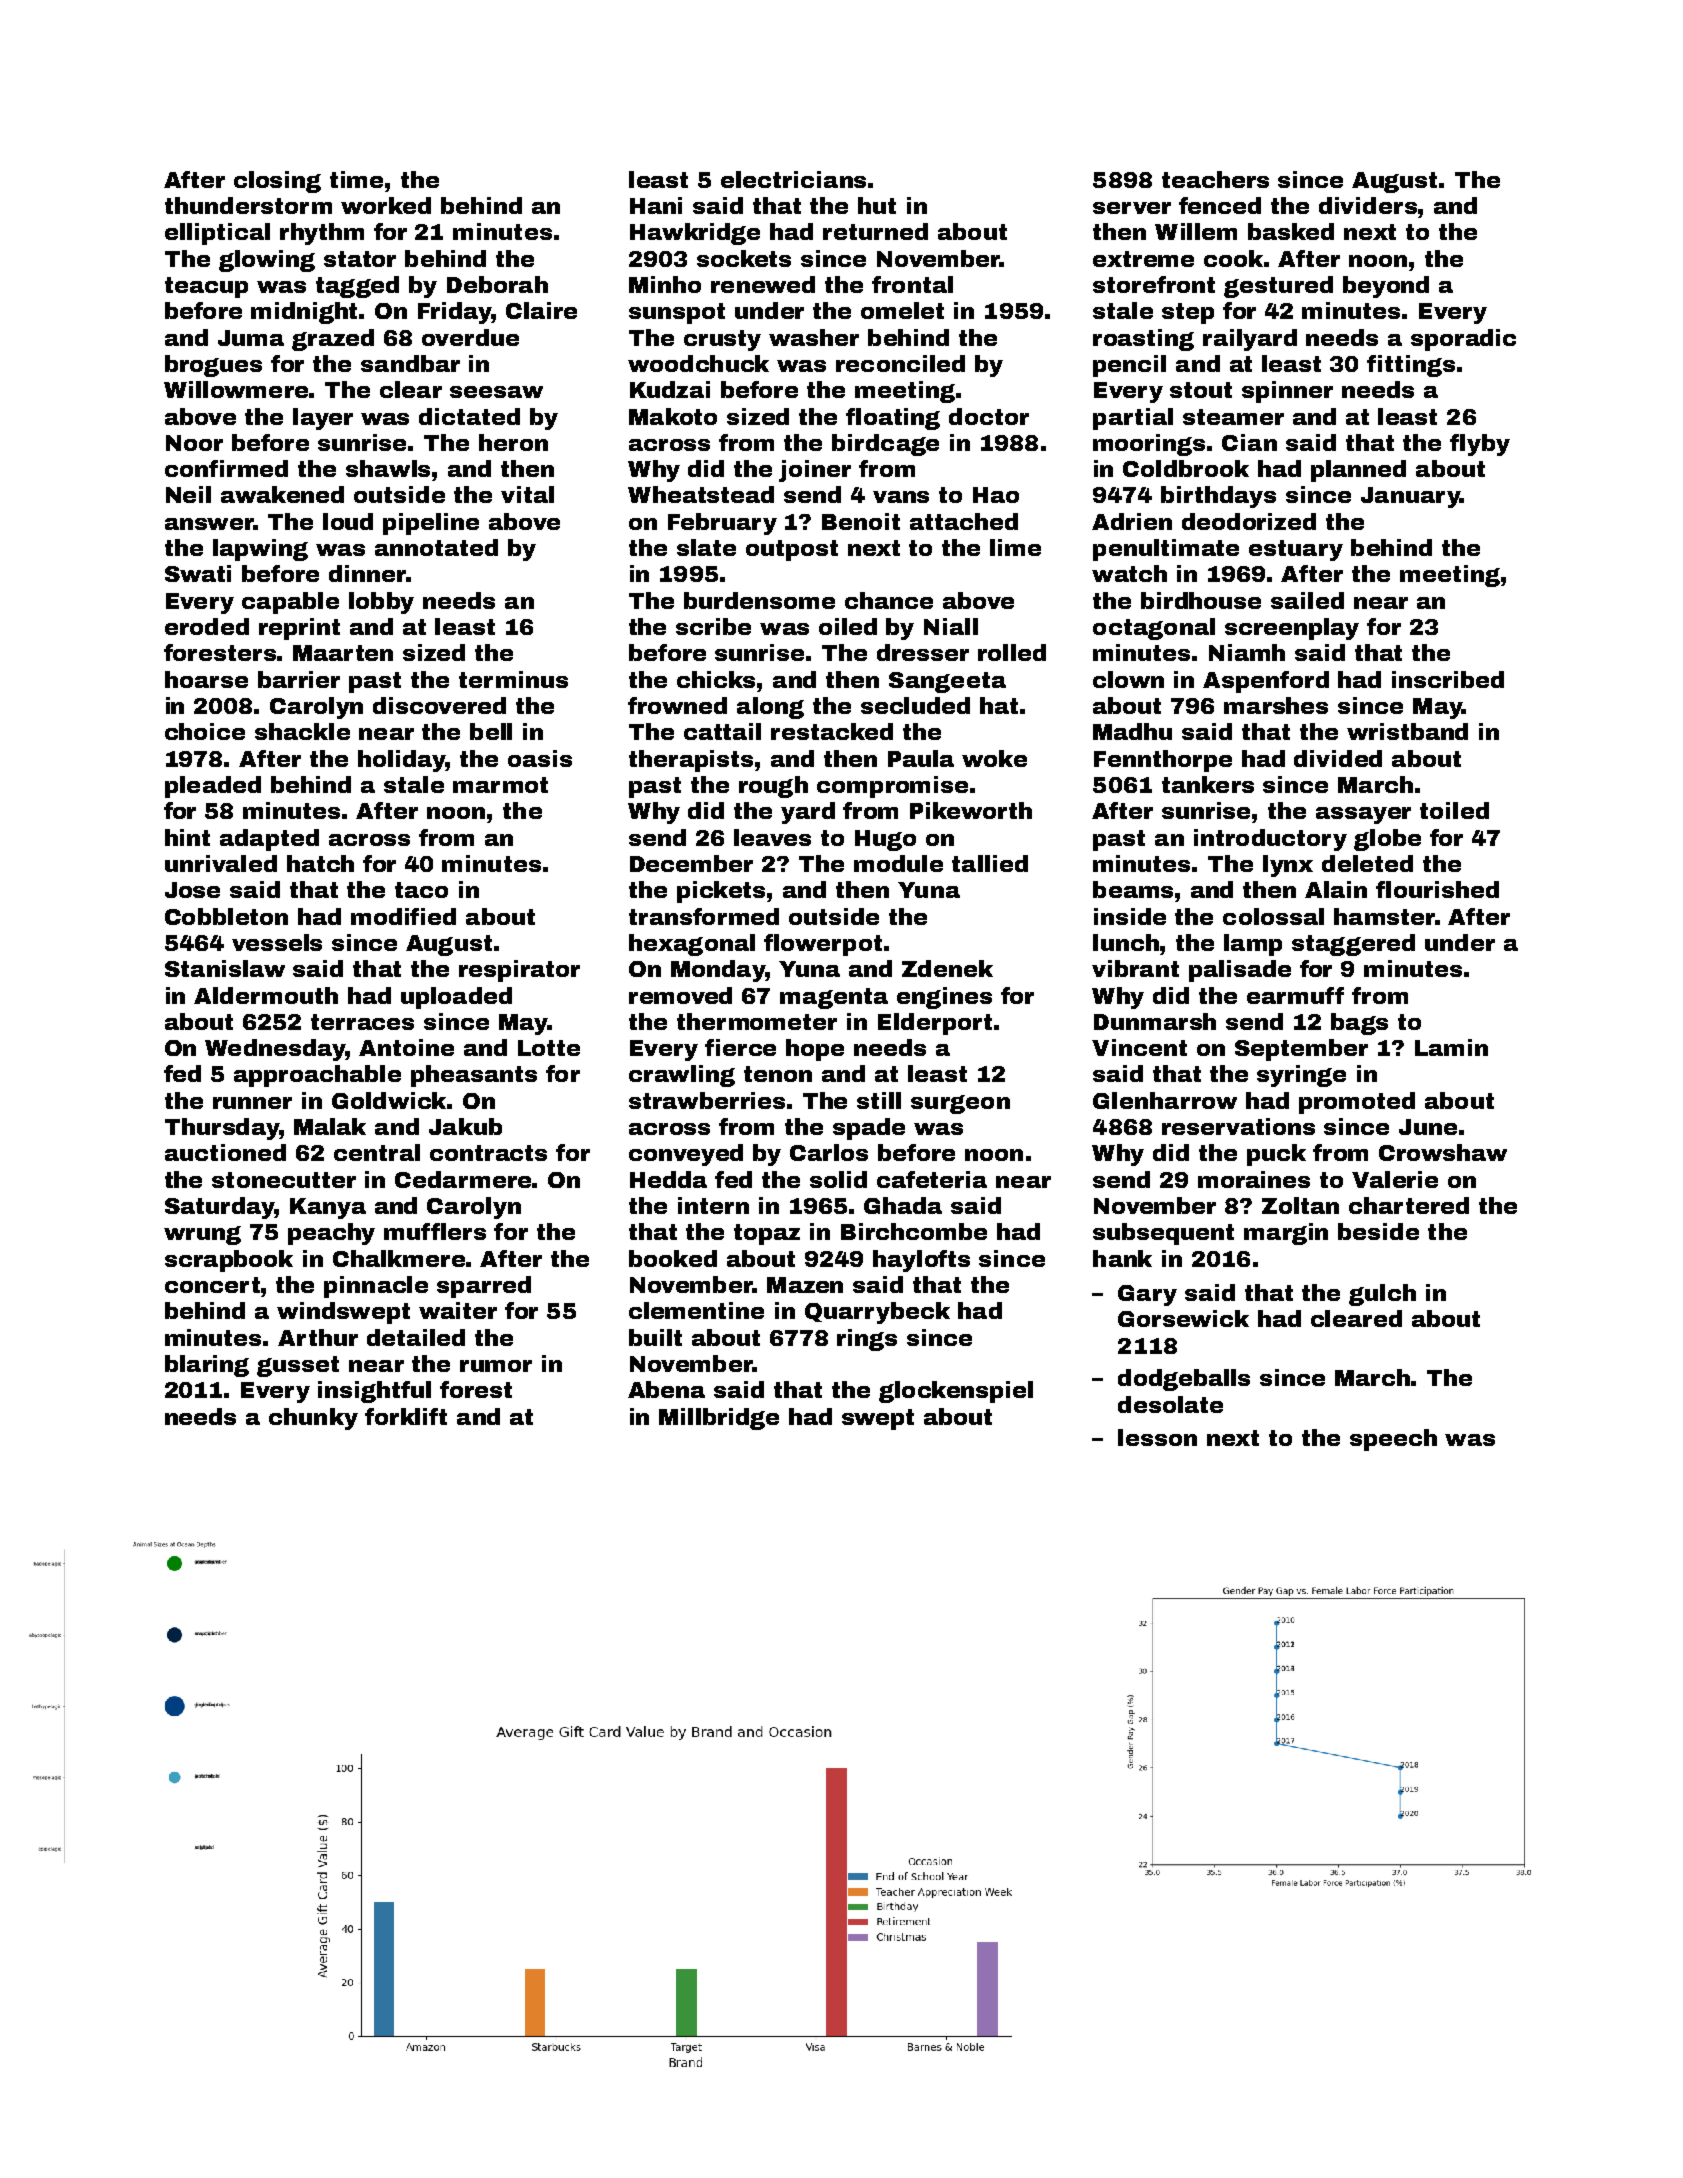 The width and height of the document is (1683, 2178). What do you see at coordinates (549, 1048) in the document?
I see `Lotte` at bounding box center [549, 1048].
